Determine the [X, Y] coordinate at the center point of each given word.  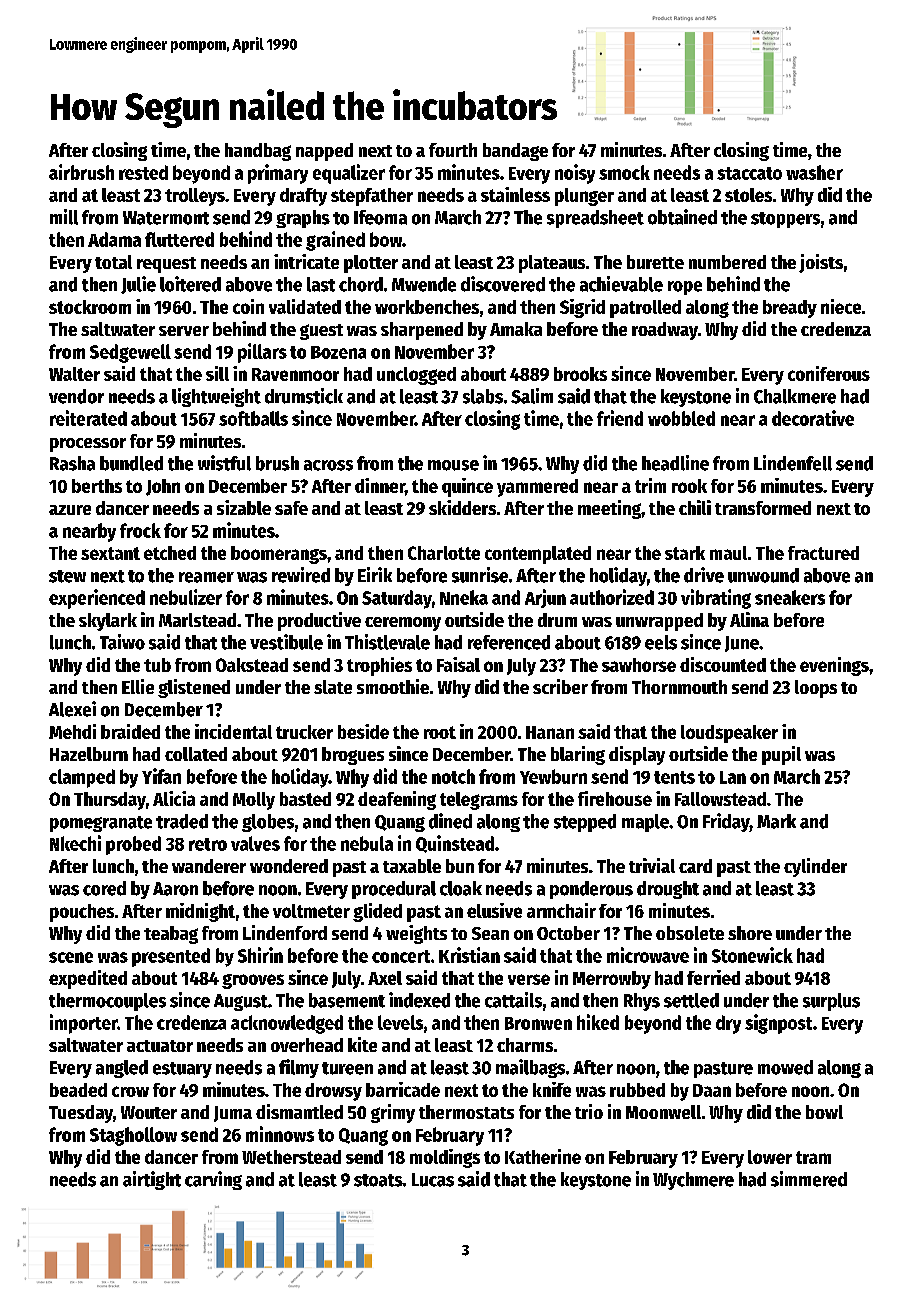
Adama [114, 239]
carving [213, 1180]
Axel [385, 978]
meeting [609, 509]
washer [814, 172]
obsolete [690, 933]
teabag [171, 935]
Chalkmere [795, 396]
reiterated [88, 418]
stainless [515, 194]
